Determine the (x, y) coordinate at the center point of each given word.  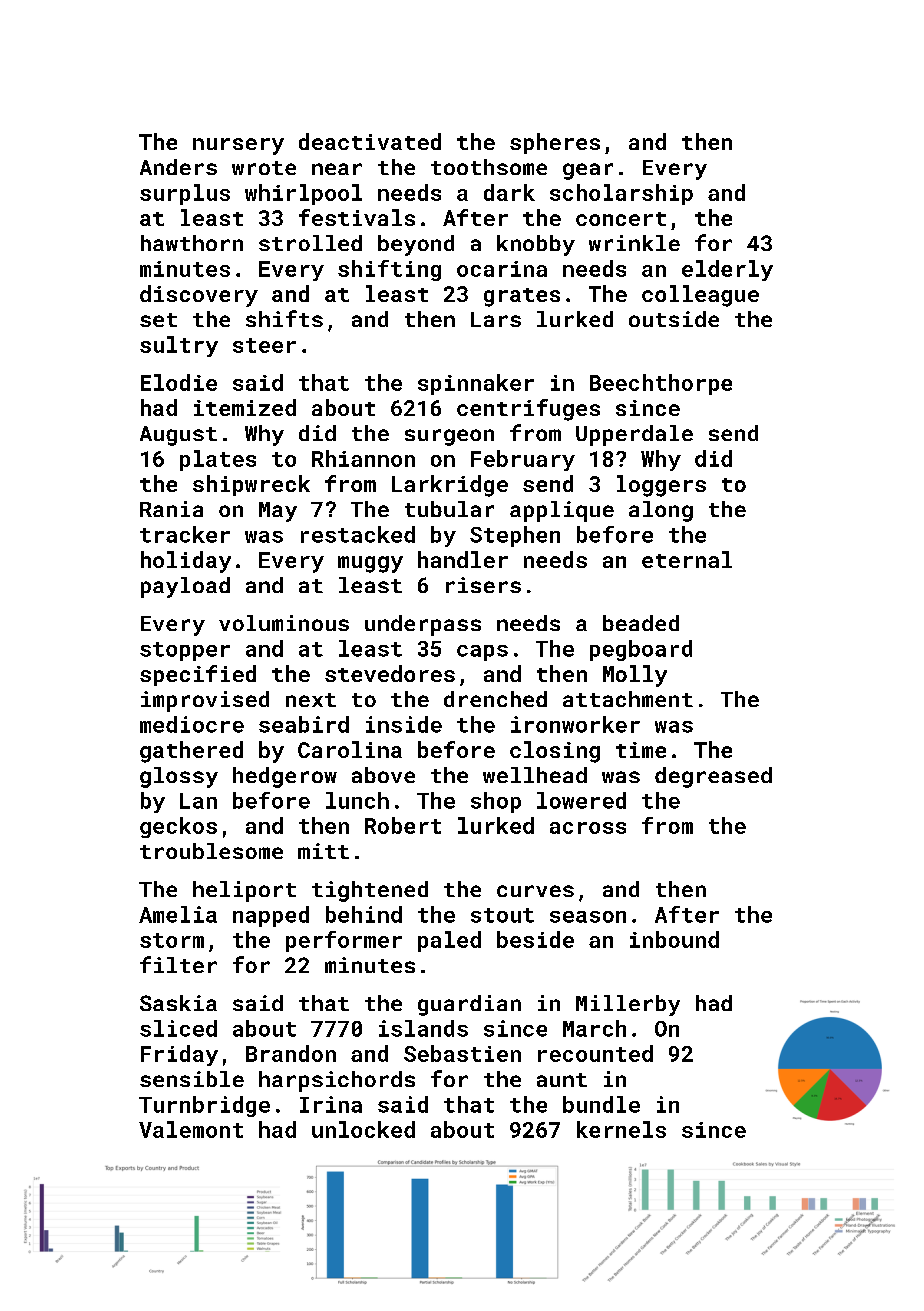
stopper (185, 651)
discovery (199, 296)
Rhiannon (363, 458)
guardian (469, 1005)
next (311, 700)
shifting (389, 270)
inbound (674, 939)
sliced (178, 1028)
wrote (264, 168)
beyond (416, 245)
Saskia (178, 1003)
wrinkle (634, 243)
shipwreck (251, 485)
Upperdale (634, 435)
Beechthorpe (661, 384)
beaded (641, 623)
